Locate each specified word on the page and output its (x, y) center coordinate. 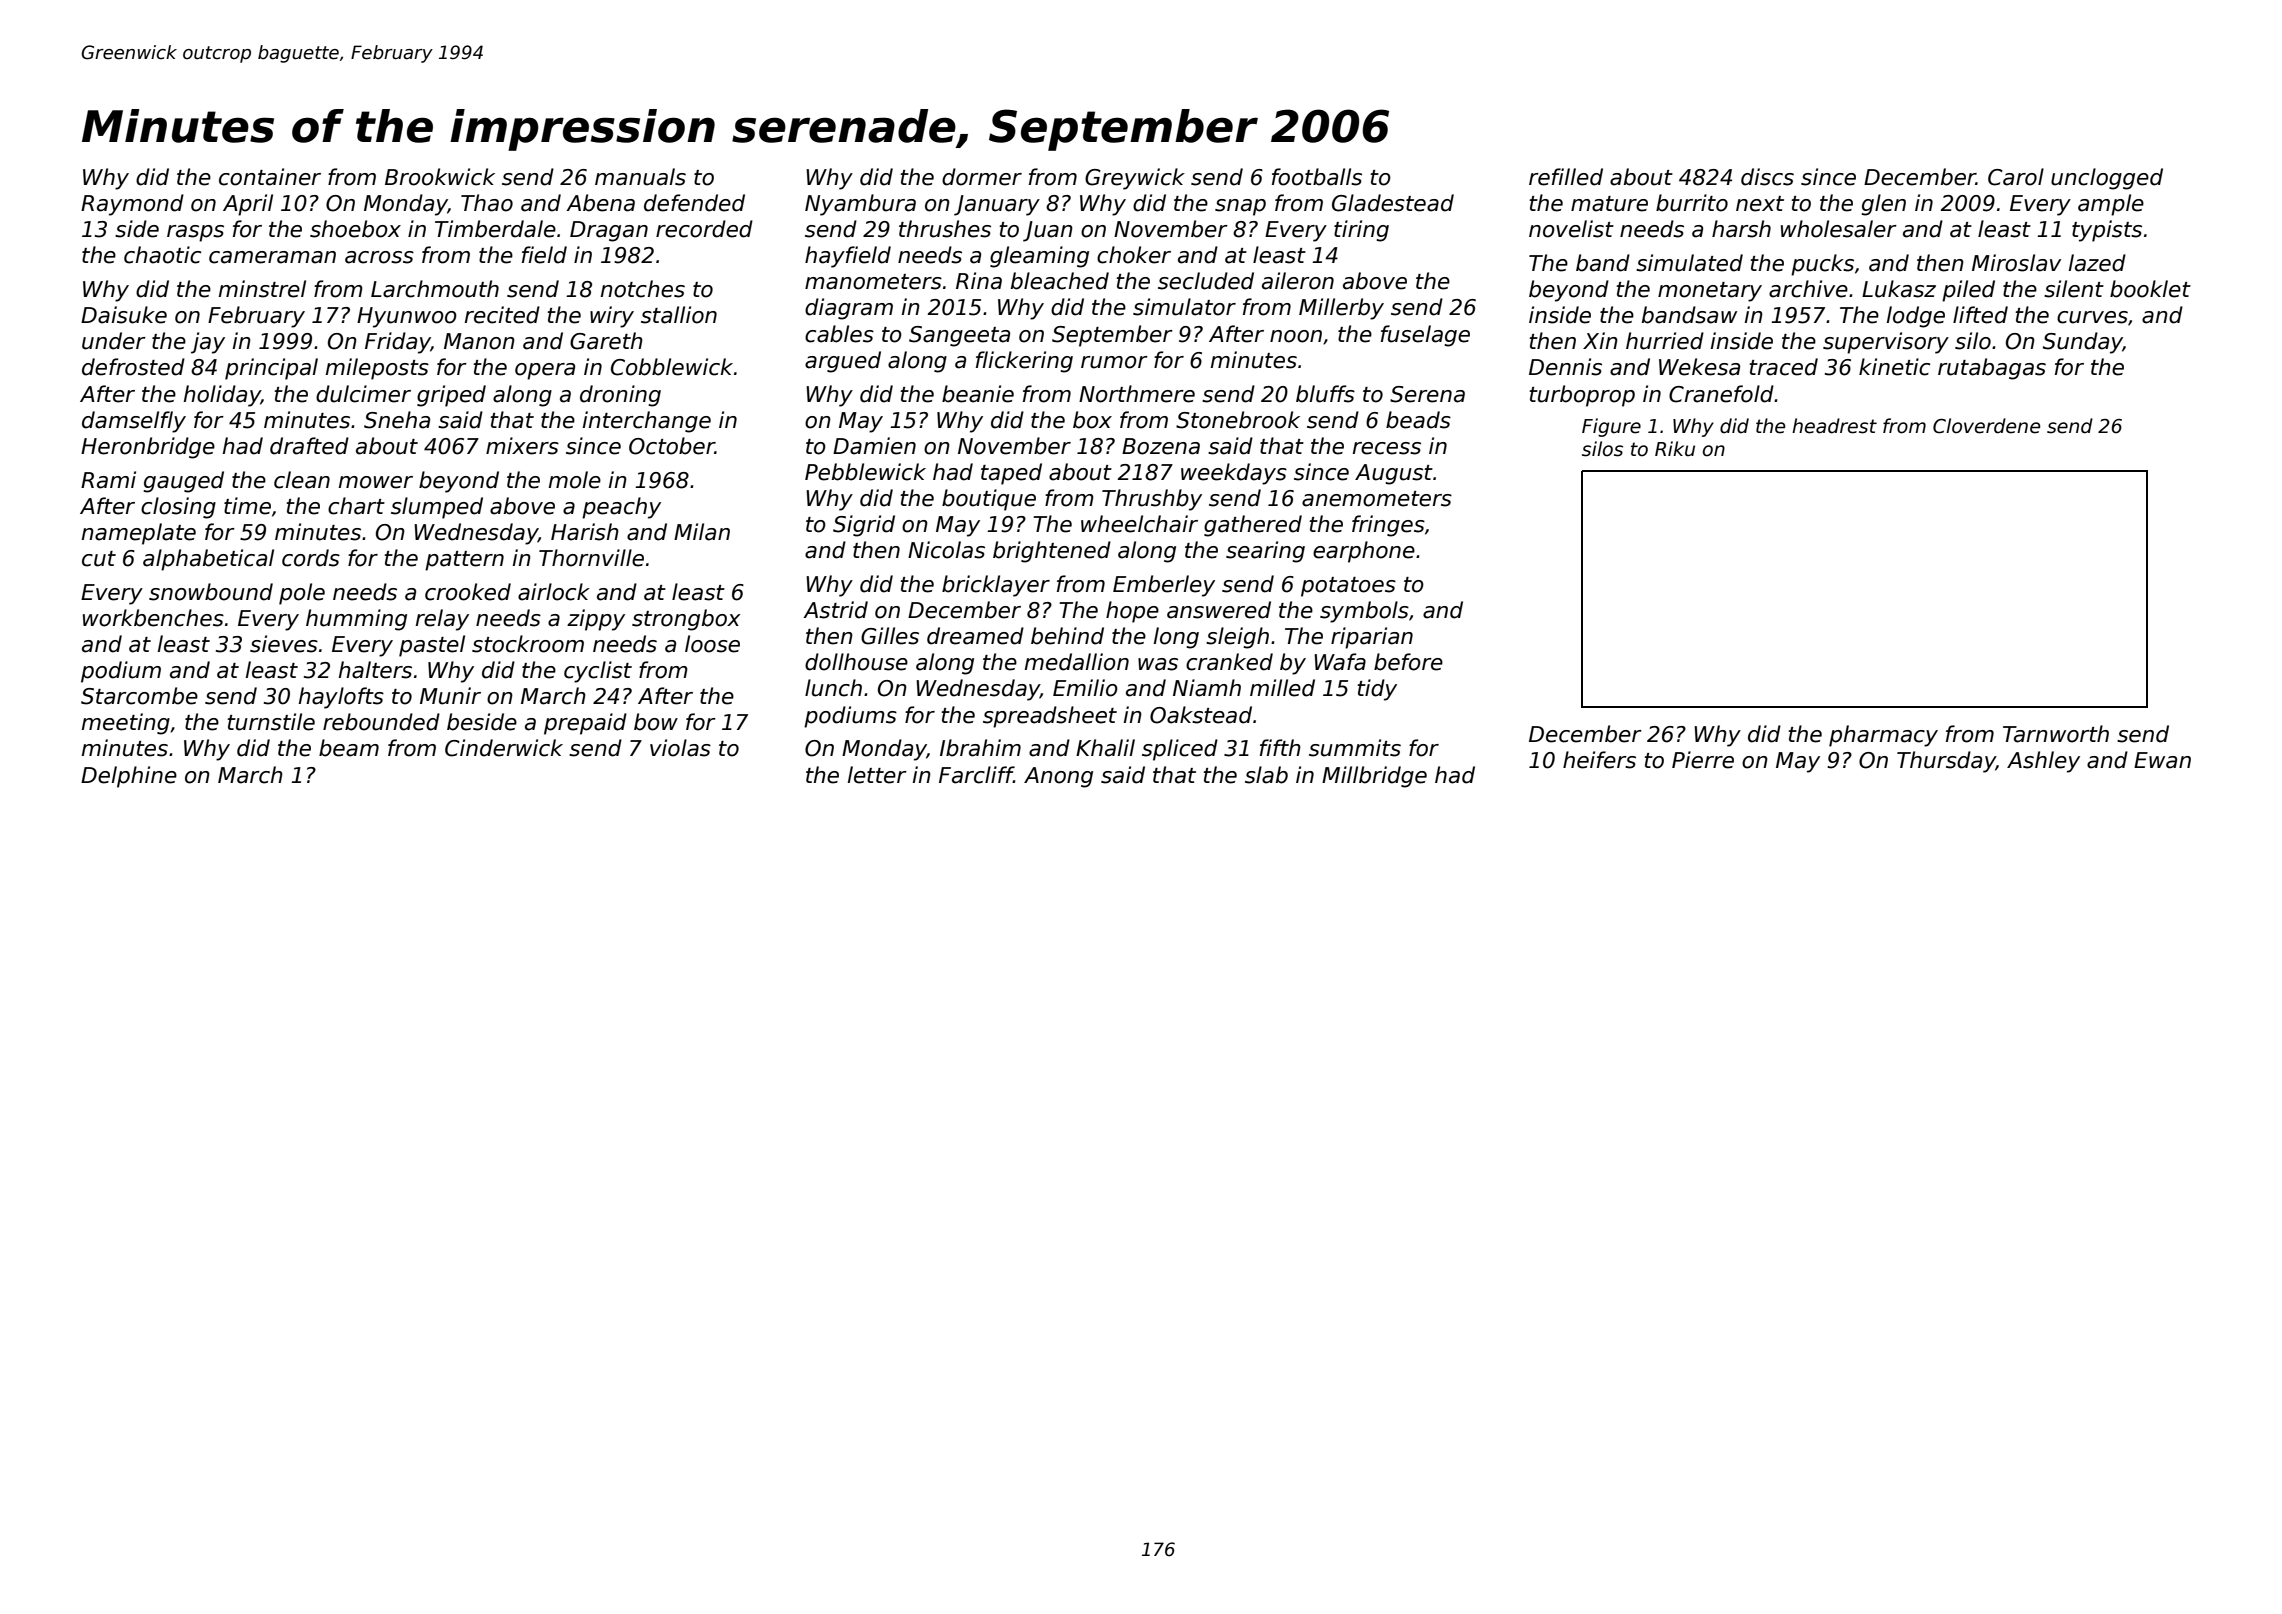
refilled (1566, 177)
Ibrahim (980, 748)
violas (680, 748)
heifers (1599, 760)
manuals (640, 177)
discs (1767, 177)
